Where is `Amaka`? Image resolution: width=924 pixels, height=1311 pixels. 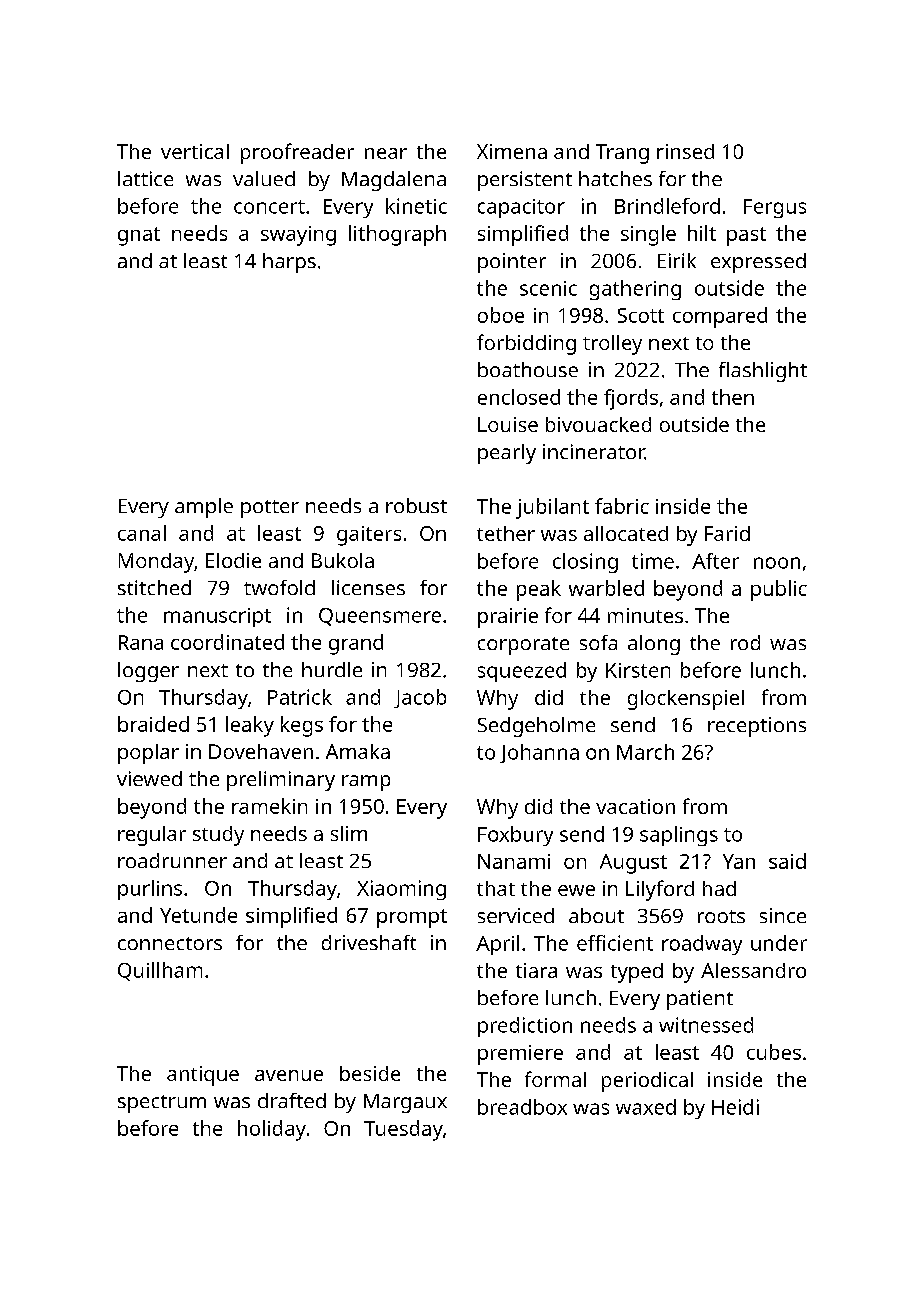
Amaka is located at coordinates (358, 751).
